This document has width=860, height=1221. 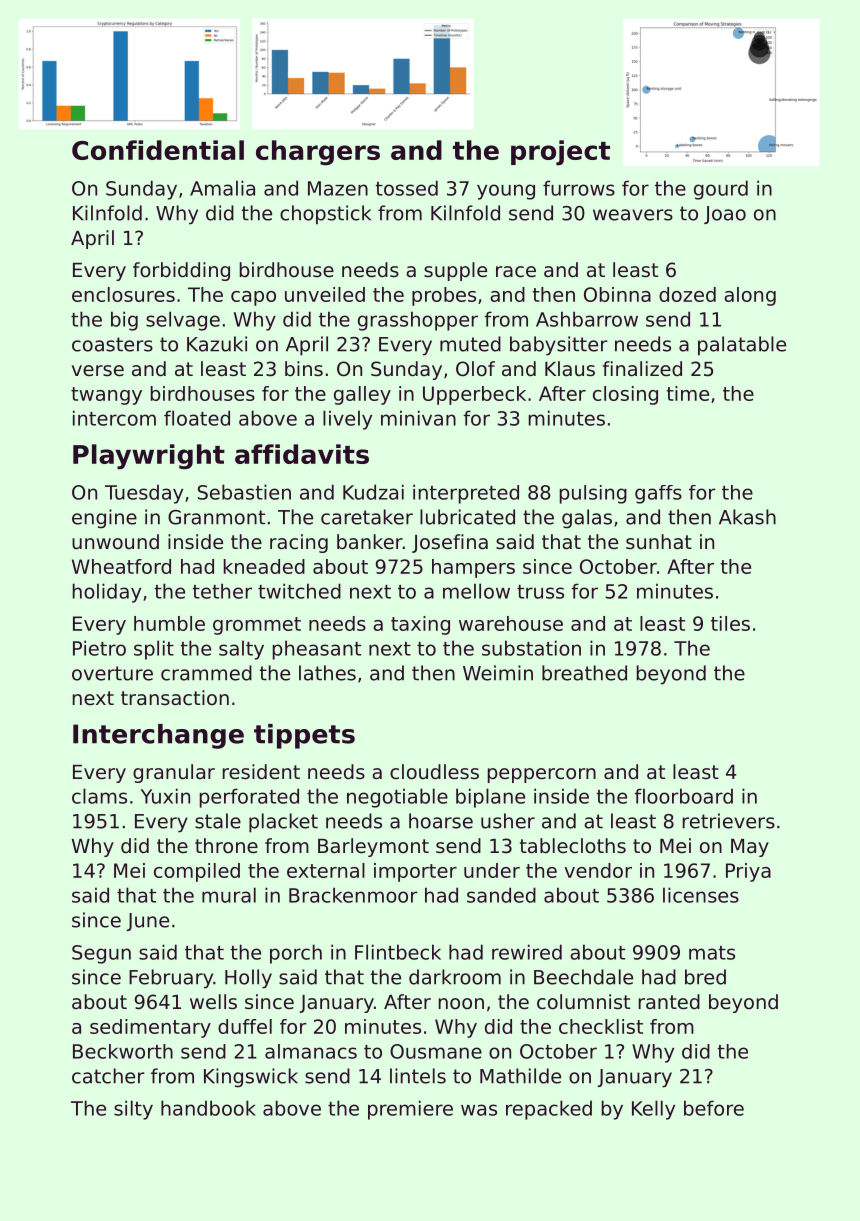 What do you see at coordinates (742, 346) in the document?
I see `palatable` at bounding box center [742, 346].
